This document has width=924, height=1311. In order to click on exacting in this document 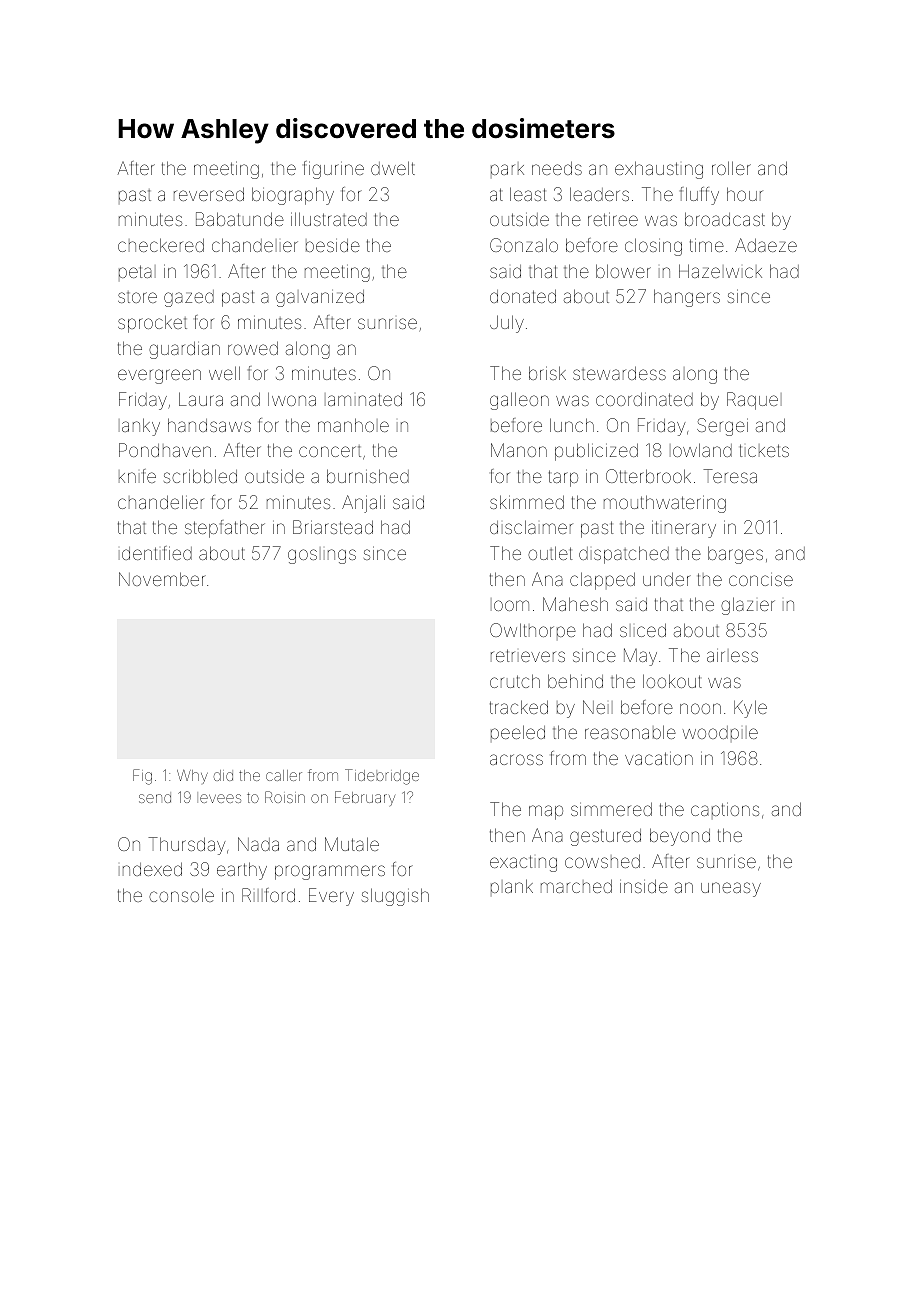, I will do `click(523, 863)`.
